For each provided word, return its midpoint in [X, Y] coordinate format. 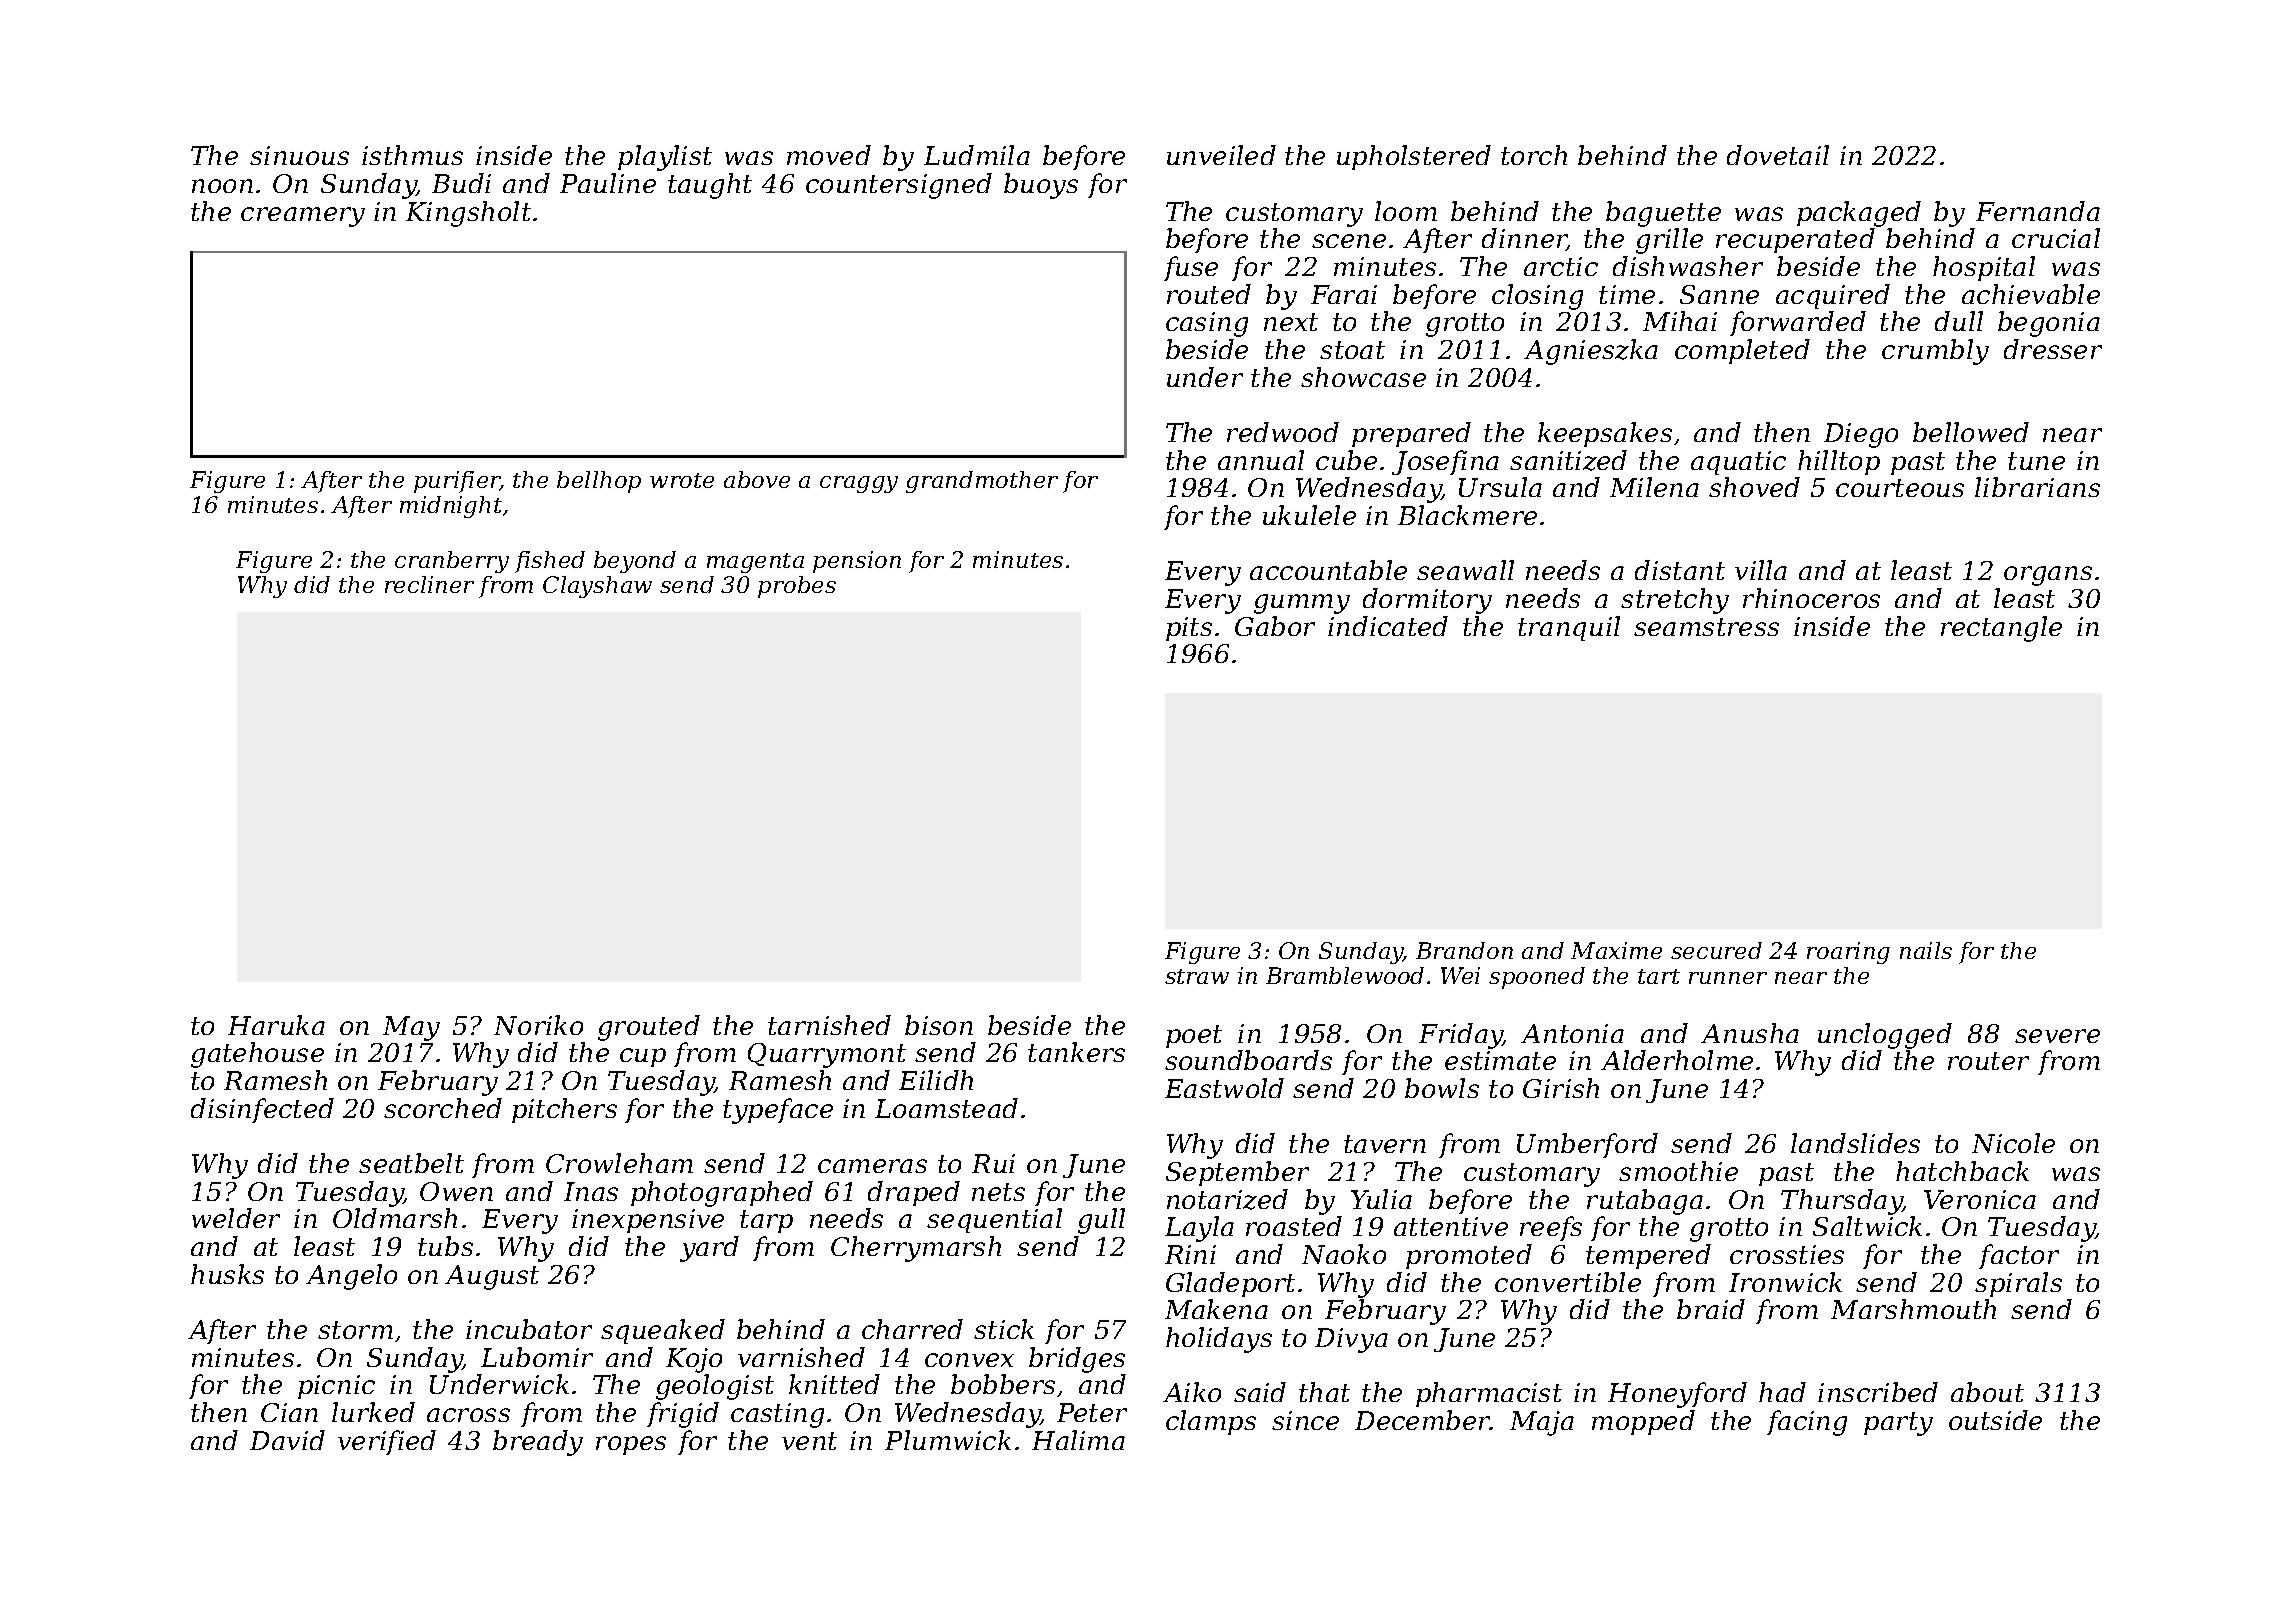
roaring [1848, 953]
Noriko [538, 1025]
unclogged [1885, 1036]
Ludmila [977, 155]
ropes [631, 1445]
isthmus [412, 155]
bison [939, 1025]
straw [1197, 976]
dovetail [1778, 155]
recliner [429, 584]
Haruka [276, 1025]
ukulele [1309, 515]
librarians [2037, 487]
